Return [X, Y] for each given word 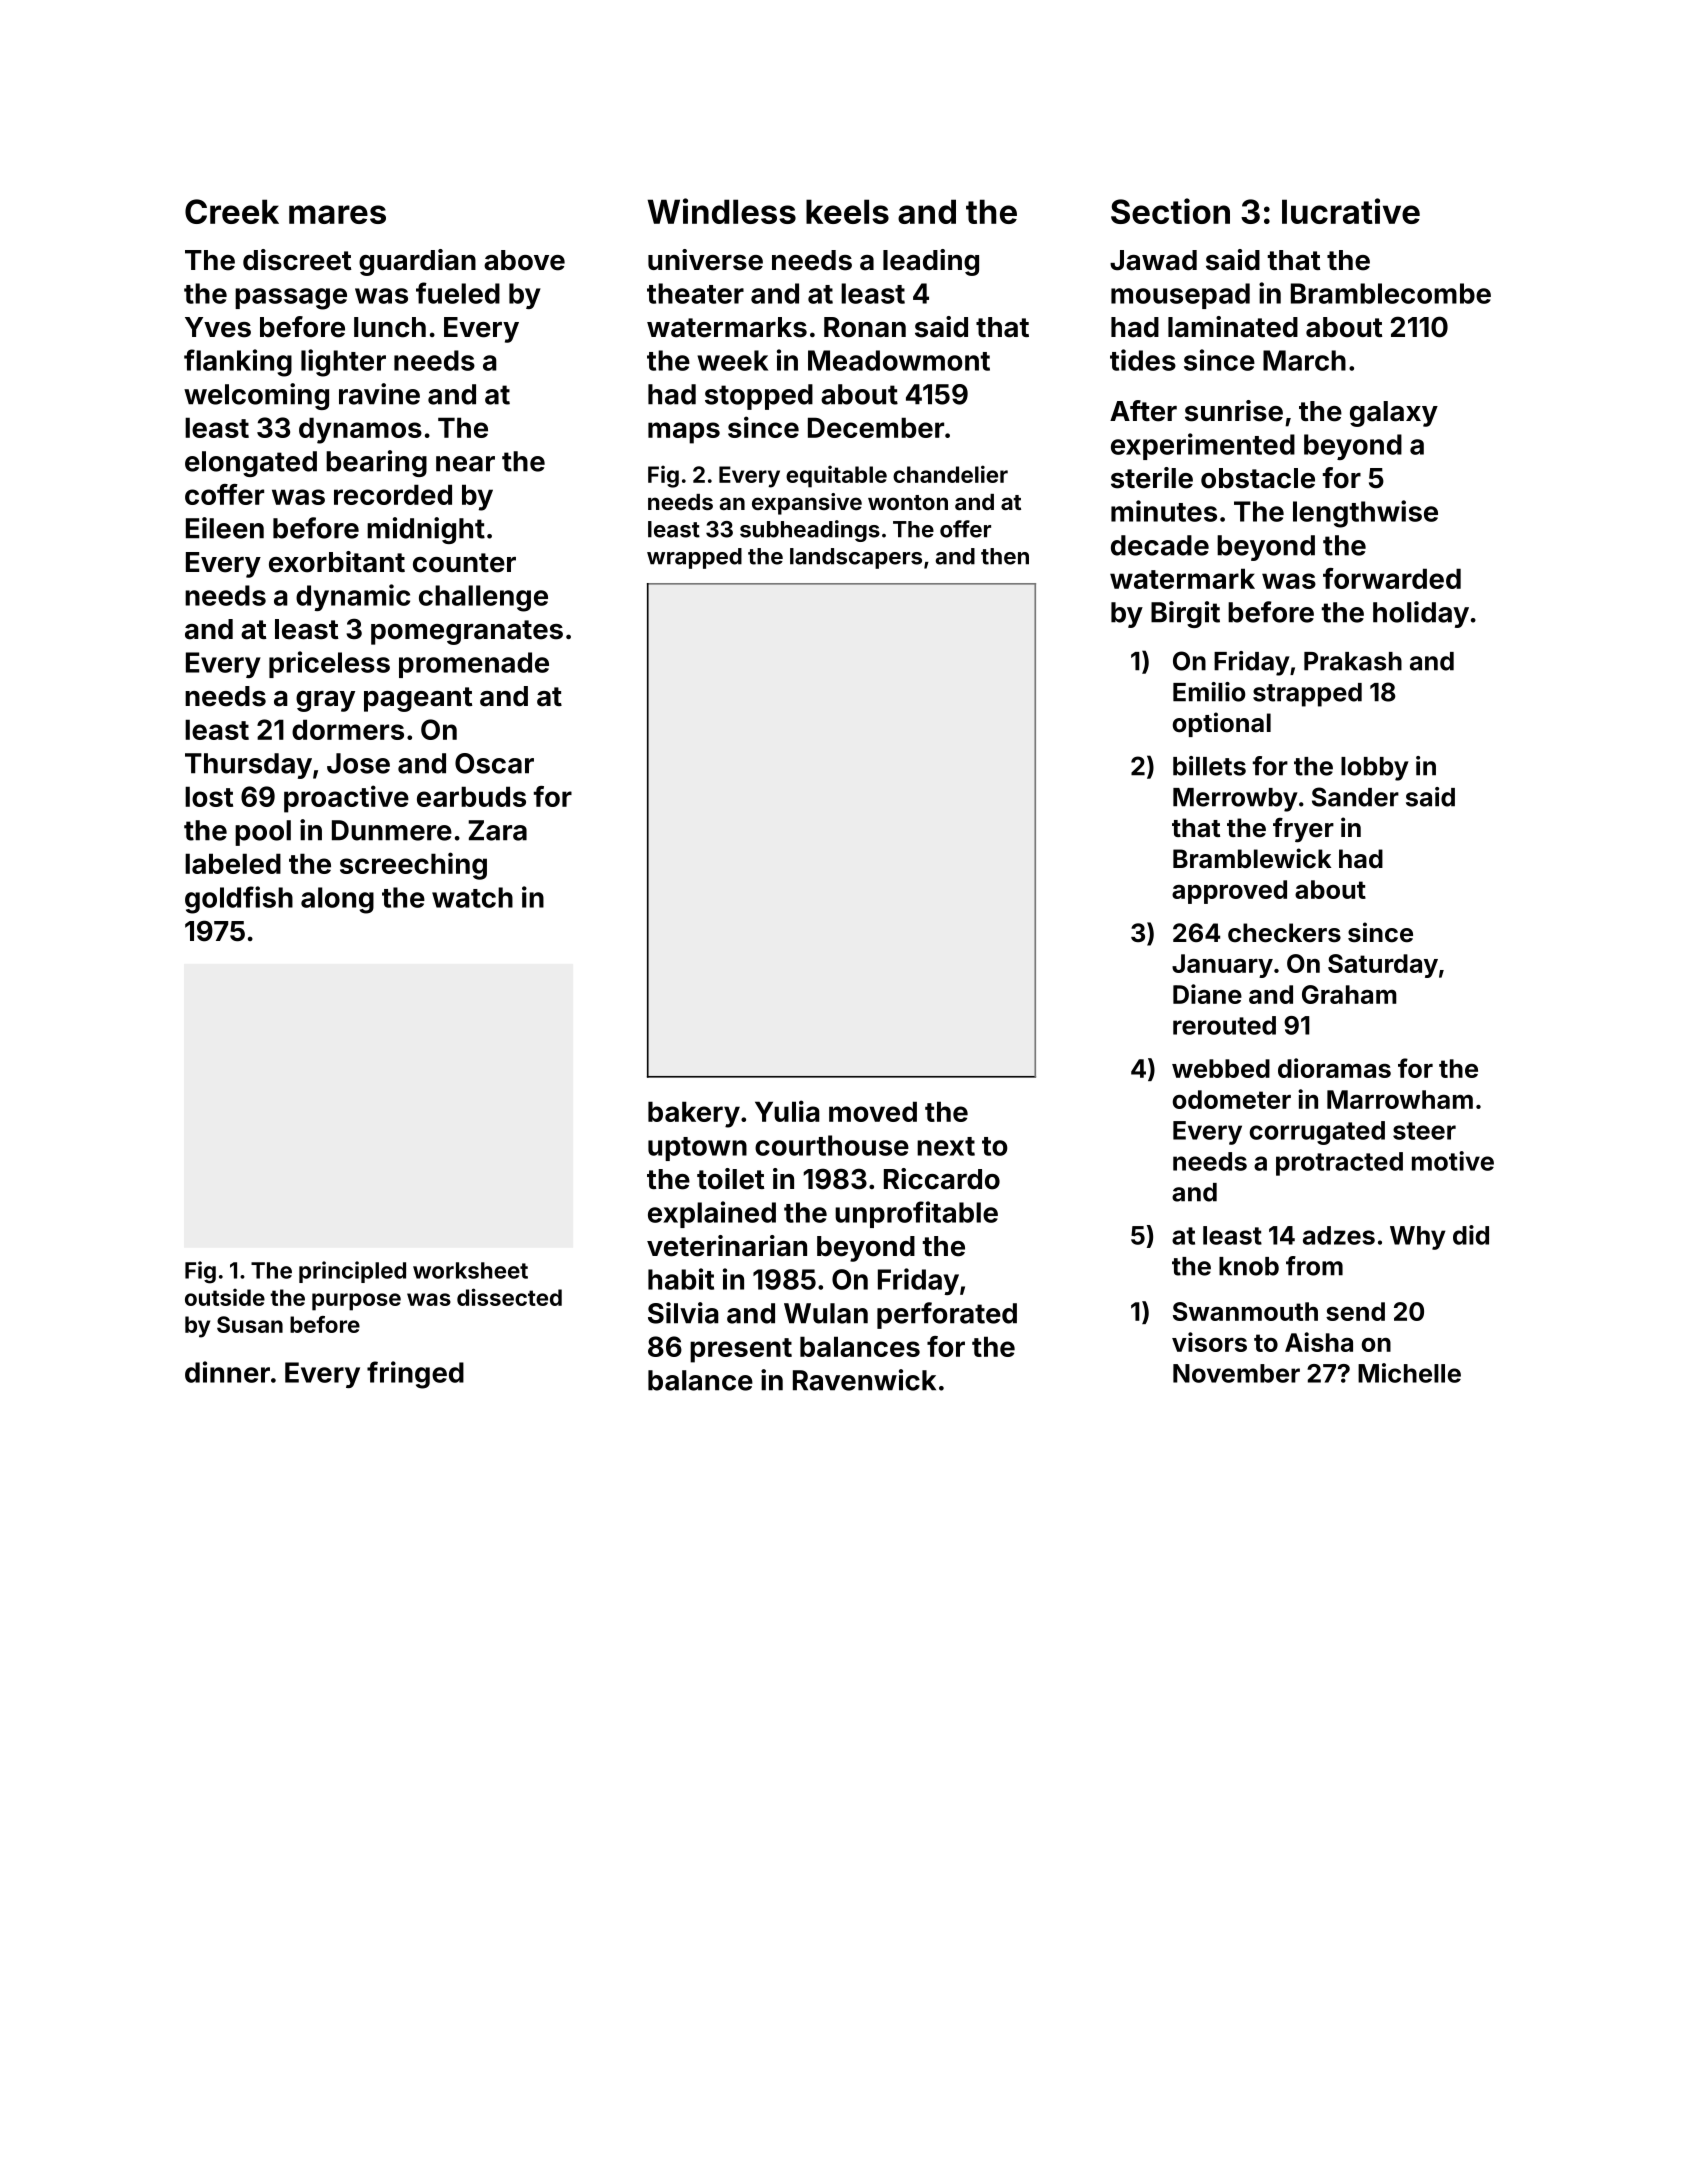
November [1236, 1373]
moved [873, 1111]
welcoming [256, 396]
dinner [227, 1372]
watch [472, 897]
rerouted [1224, 1025]
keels [847, 211]
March [1304, 360]
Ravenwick [864, 1380]
